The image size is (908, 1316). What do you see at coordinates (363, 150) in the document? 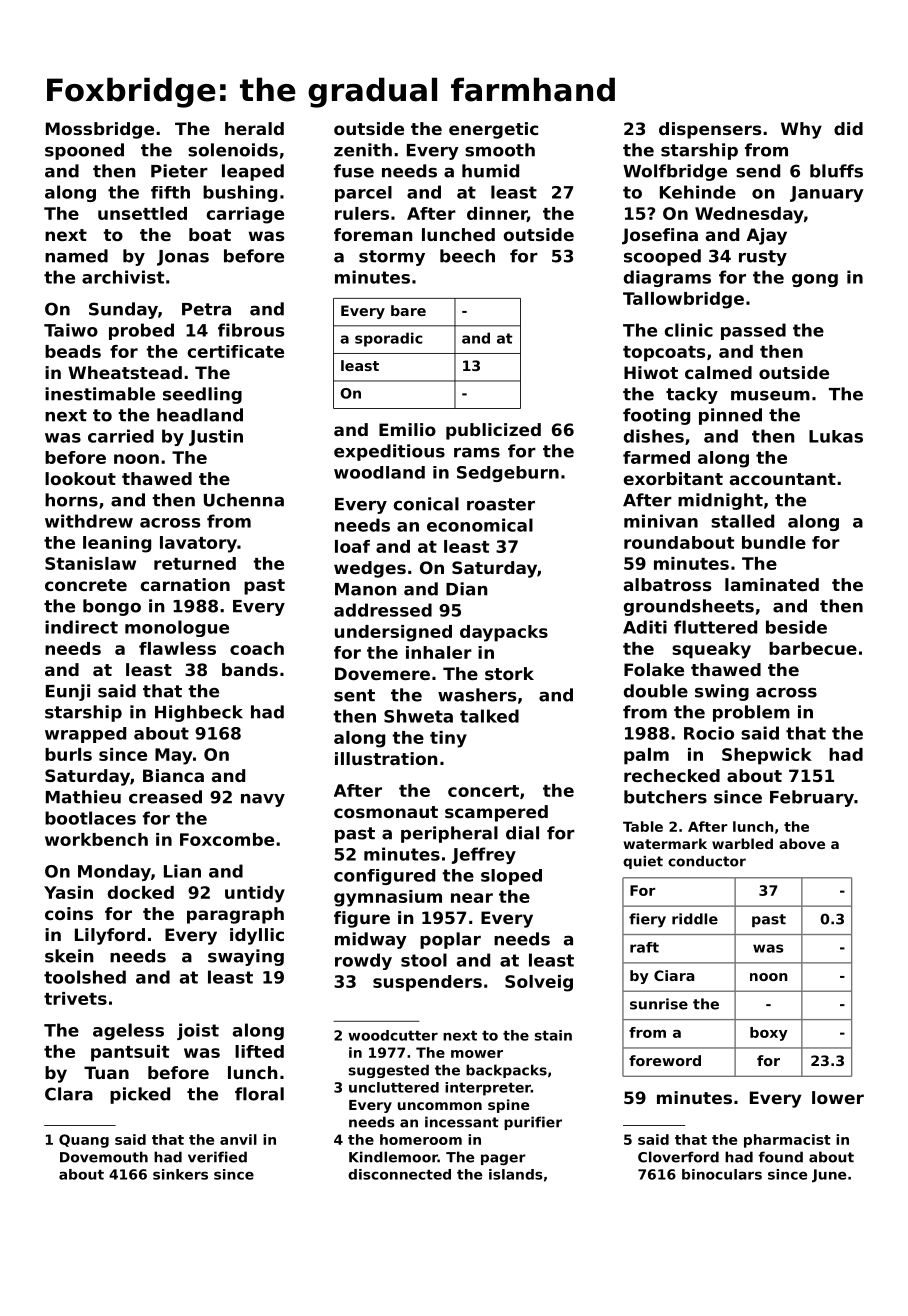
I see `zenith` at bounding box center [363, 150].
